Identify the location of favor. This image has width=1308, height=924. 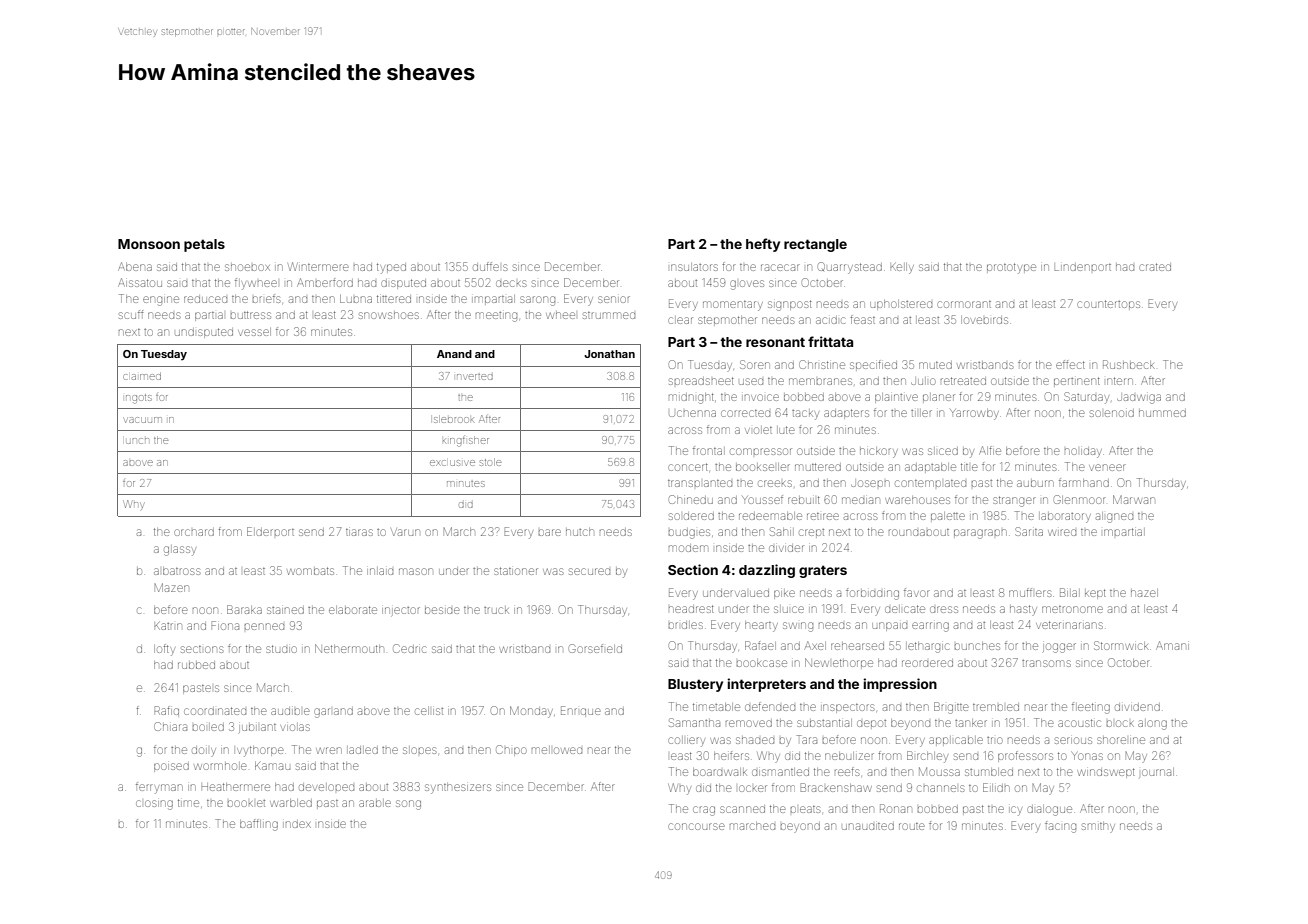
(917, 592).
